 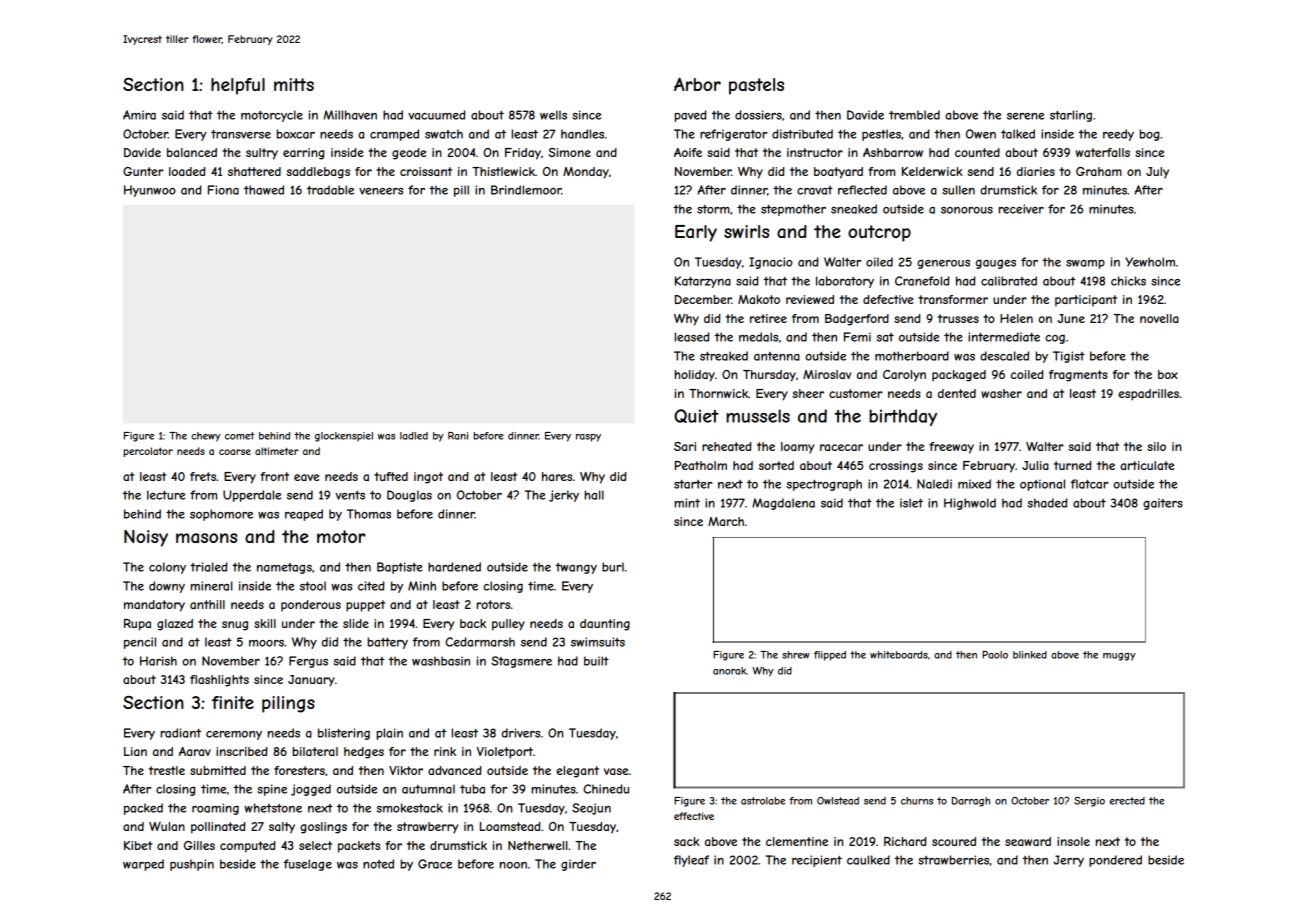 I want to click on Katarzyna, so click(x=703, y=282).
